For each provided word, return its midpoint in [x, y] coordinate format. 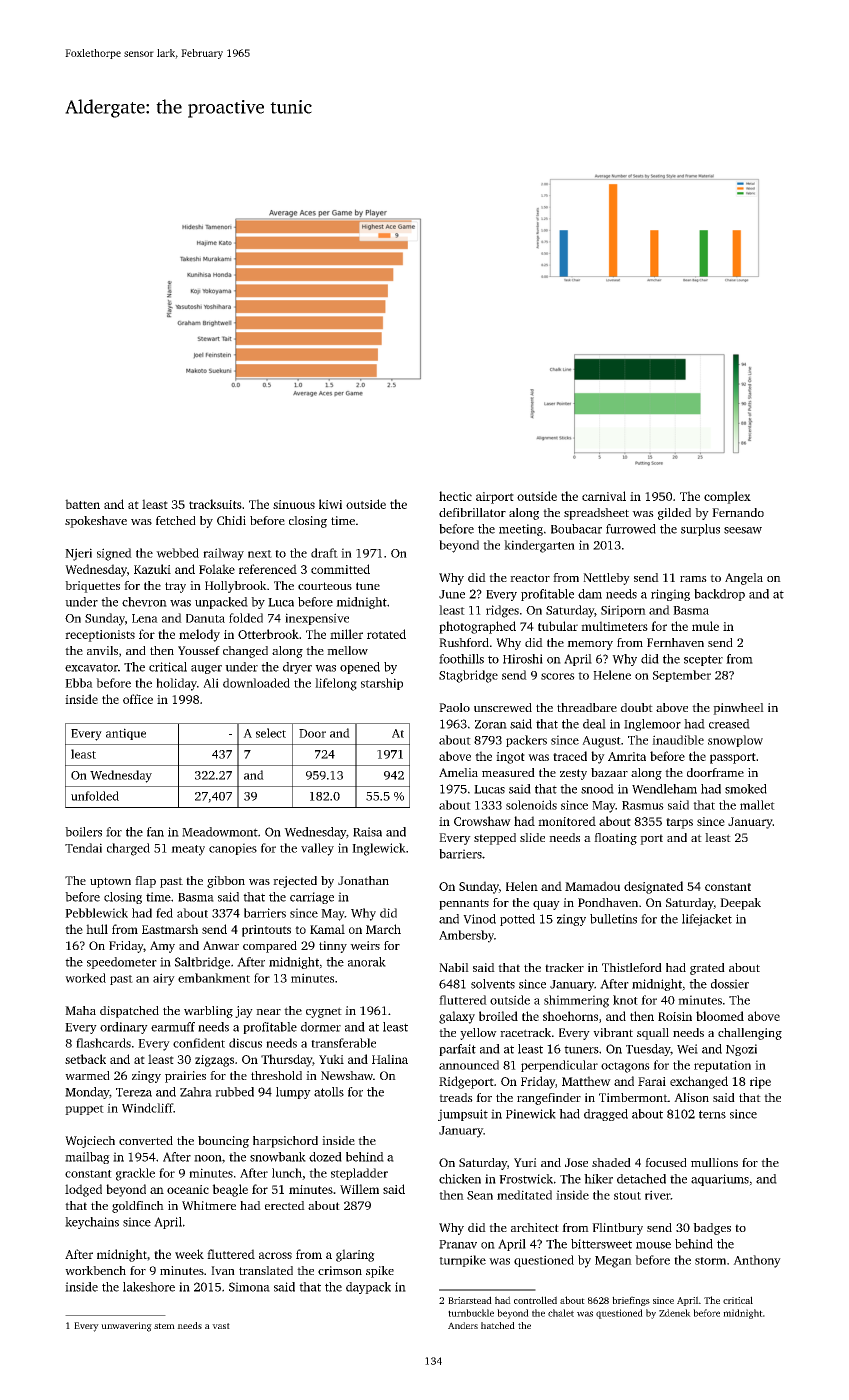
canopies [233, 849]
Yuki [331, 1059]
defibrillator [472, 512]
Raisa [367, 832]
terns [712, 1114]
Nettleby [606, 579]
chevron [144, 602]
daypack [368, 1288]
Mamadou [592, 886]
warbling [208, 1012]
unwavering [126, 1327]
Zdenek [675, 1313]
